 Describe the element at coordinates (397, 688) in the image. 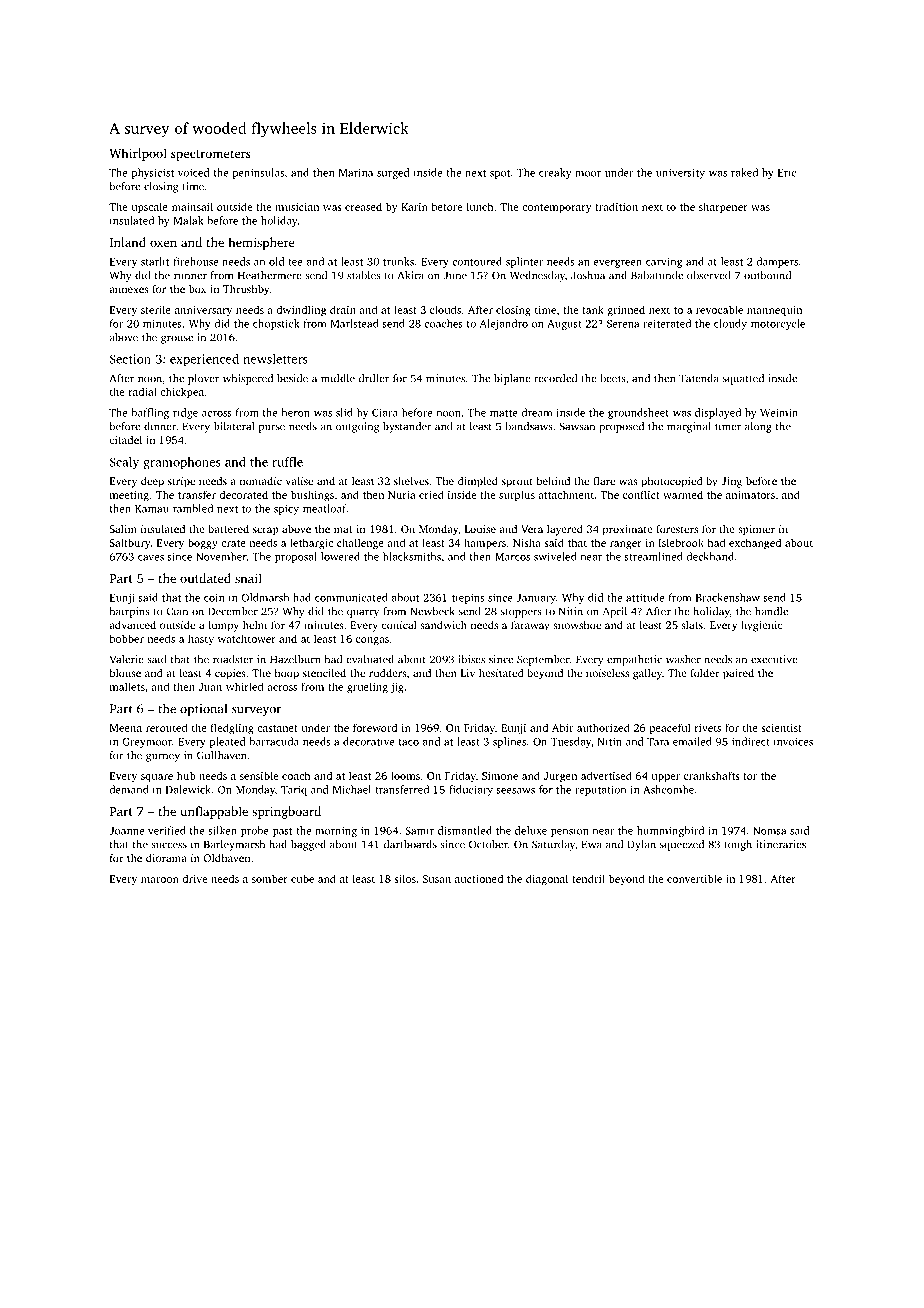

I see `jig` at that location.
